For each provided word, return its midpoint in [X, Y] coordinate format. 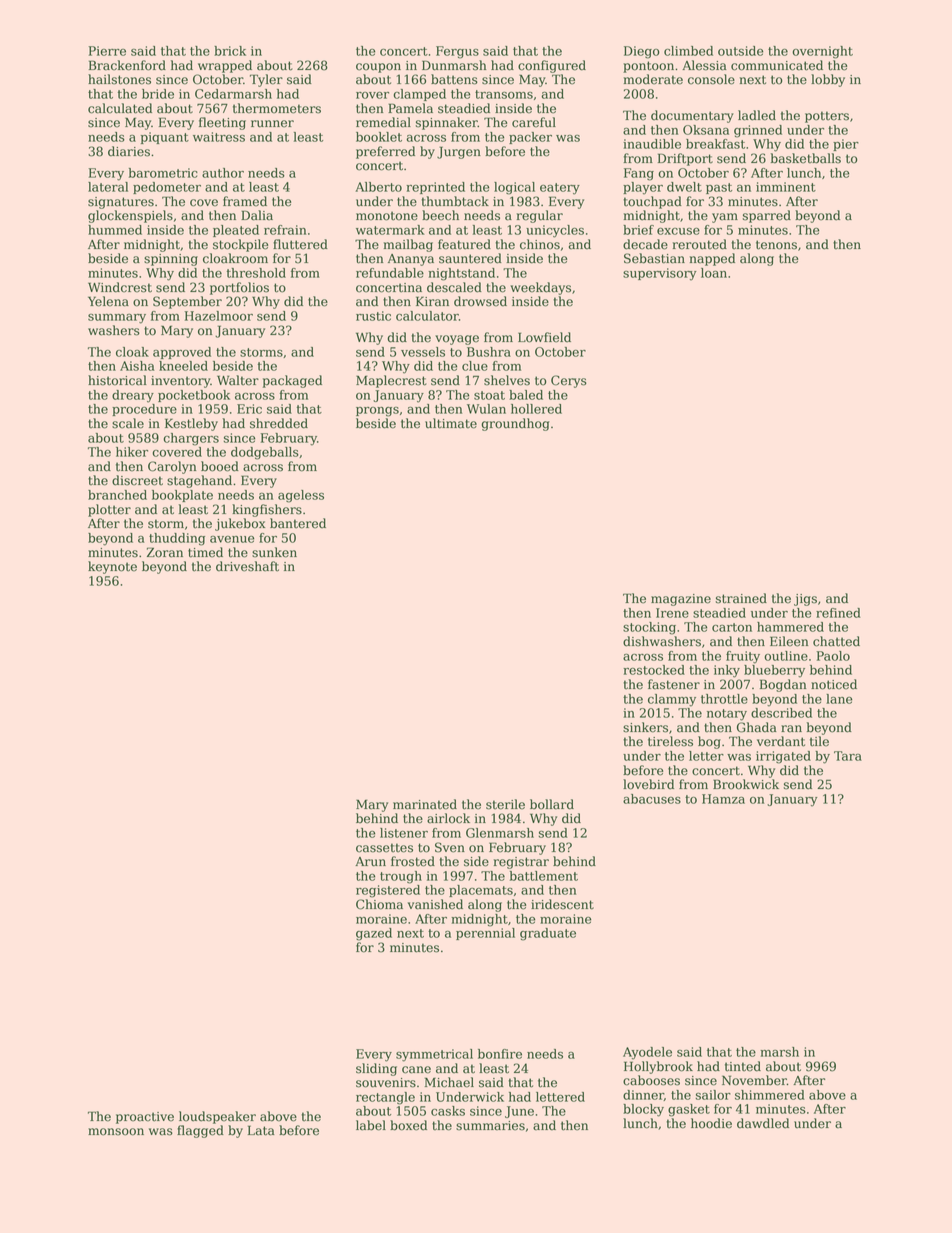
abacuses [652, 799]
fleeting [222, 123]
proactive [145, 1118]
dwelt [684, 187]
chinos [540, 244]
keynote [112, 567]
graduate [548, 934]
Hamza [723, 799]
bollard [552, 804]
